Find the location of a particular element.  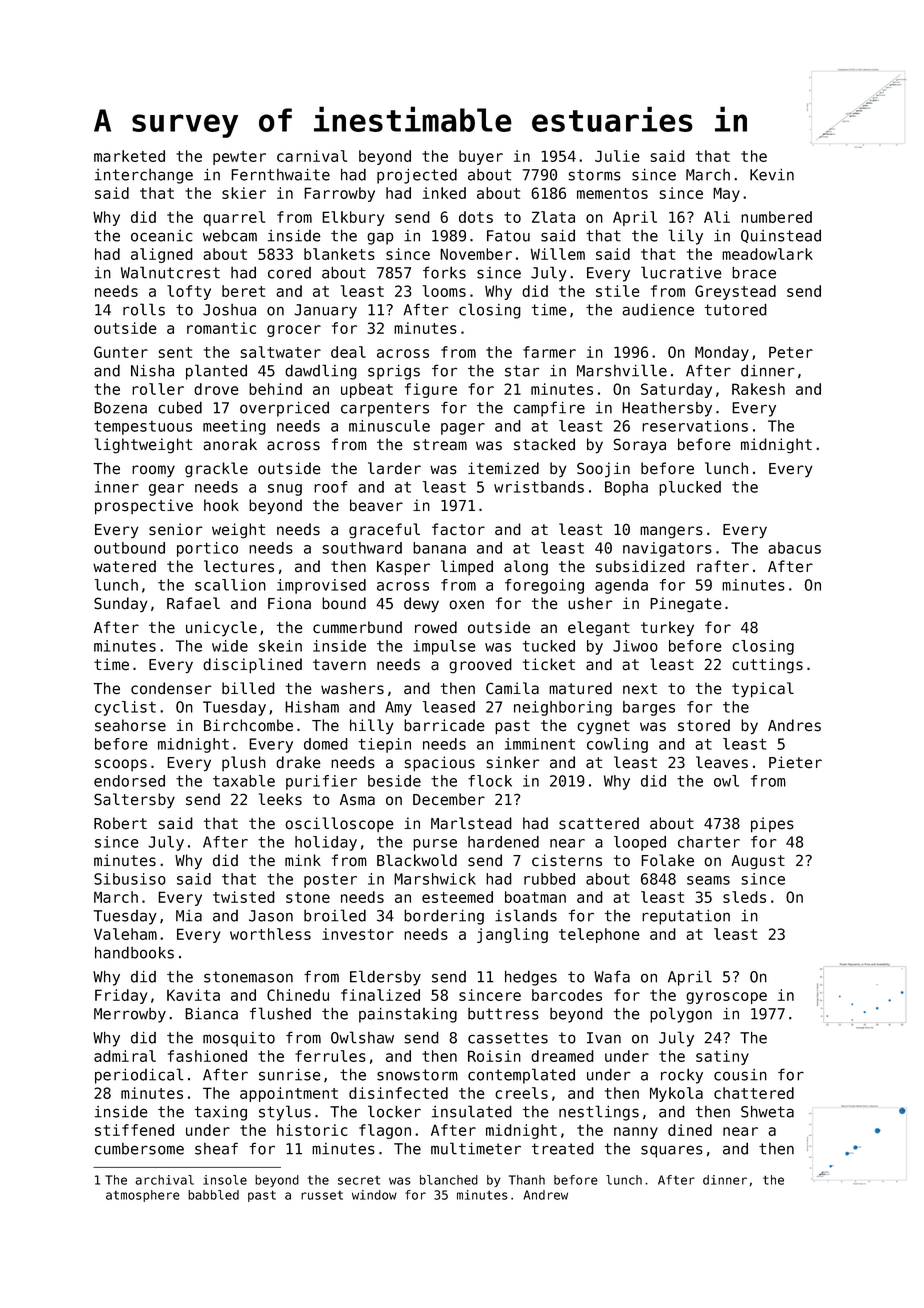

cuttings is located at coordinates (767, 666).
